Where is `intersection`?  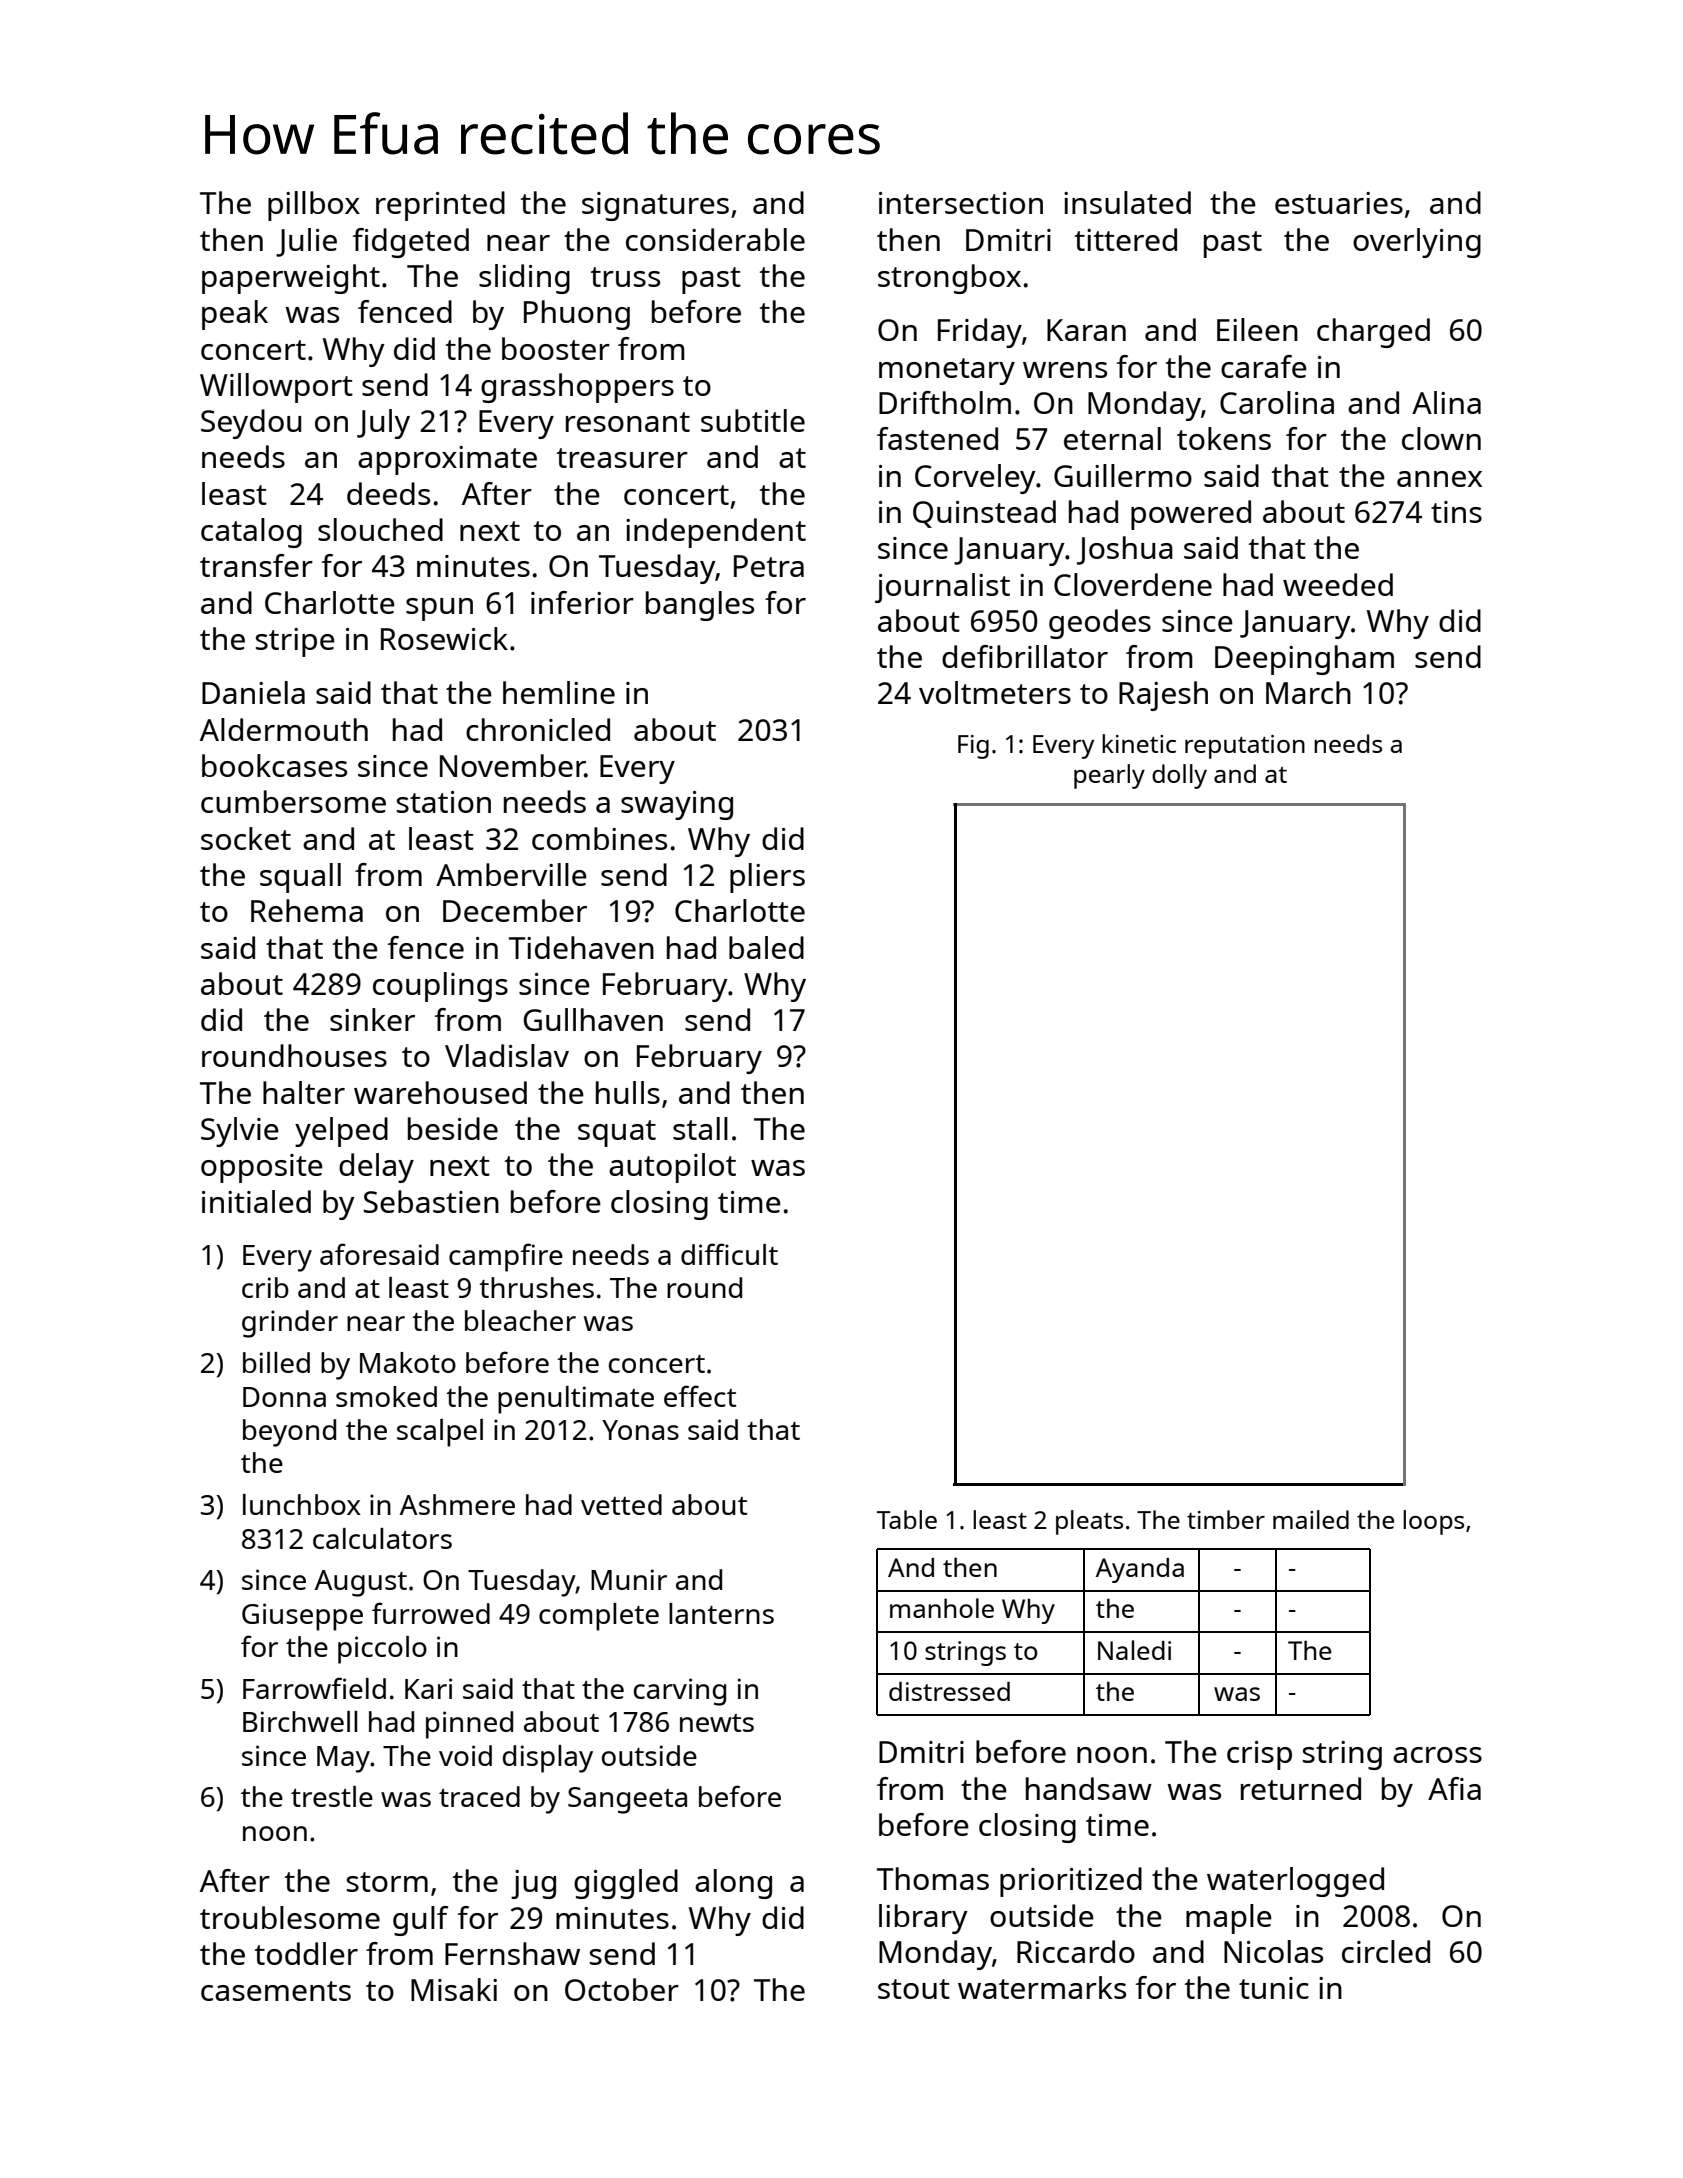 intersection is located at coordinates (961, 203).
